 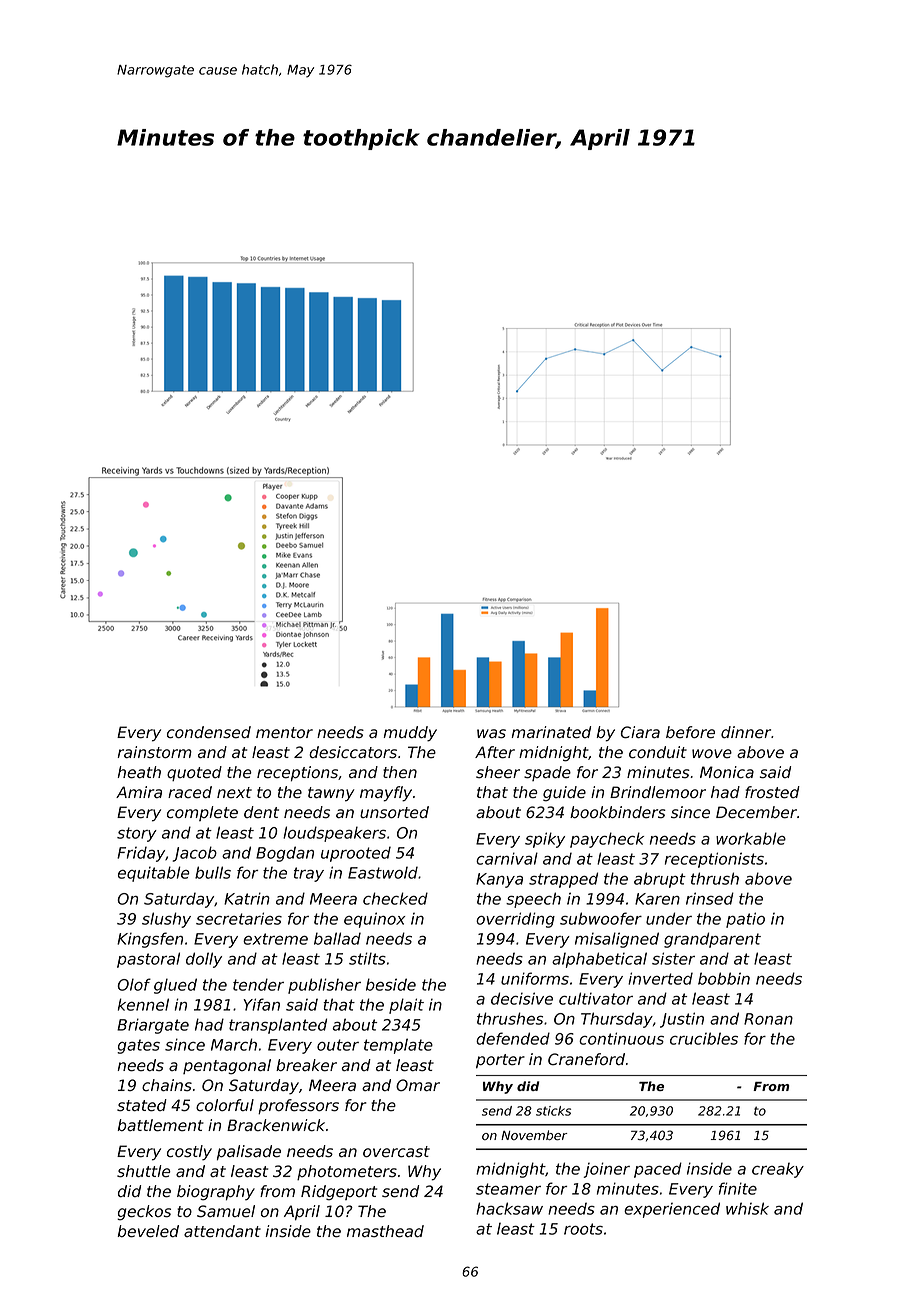 What do you see at coordinates (222, 1231) in the page?
I see `attendant` at bounding box center [222, 1231].
